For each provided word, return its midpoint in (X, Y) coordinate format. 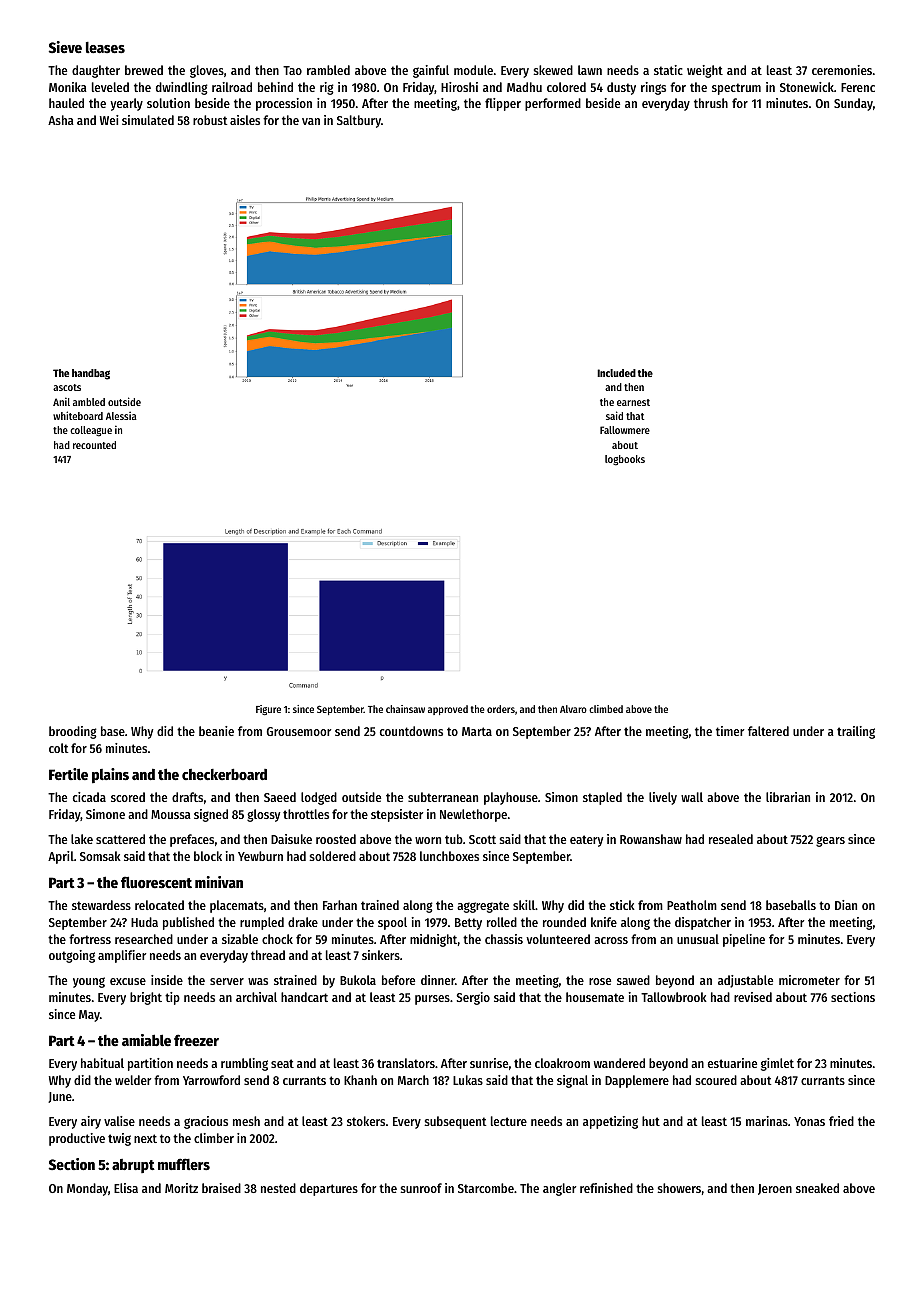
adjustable (745, 981)
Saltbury (359, 121)
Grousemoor (299, 731)
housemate (595, 997)
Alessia (121, 415)
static (668, 70)
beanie (216, 731)
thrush (711, 103)
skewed (553, 70)
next (145, 1138)
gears (830, 841)
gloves (207, 71)
